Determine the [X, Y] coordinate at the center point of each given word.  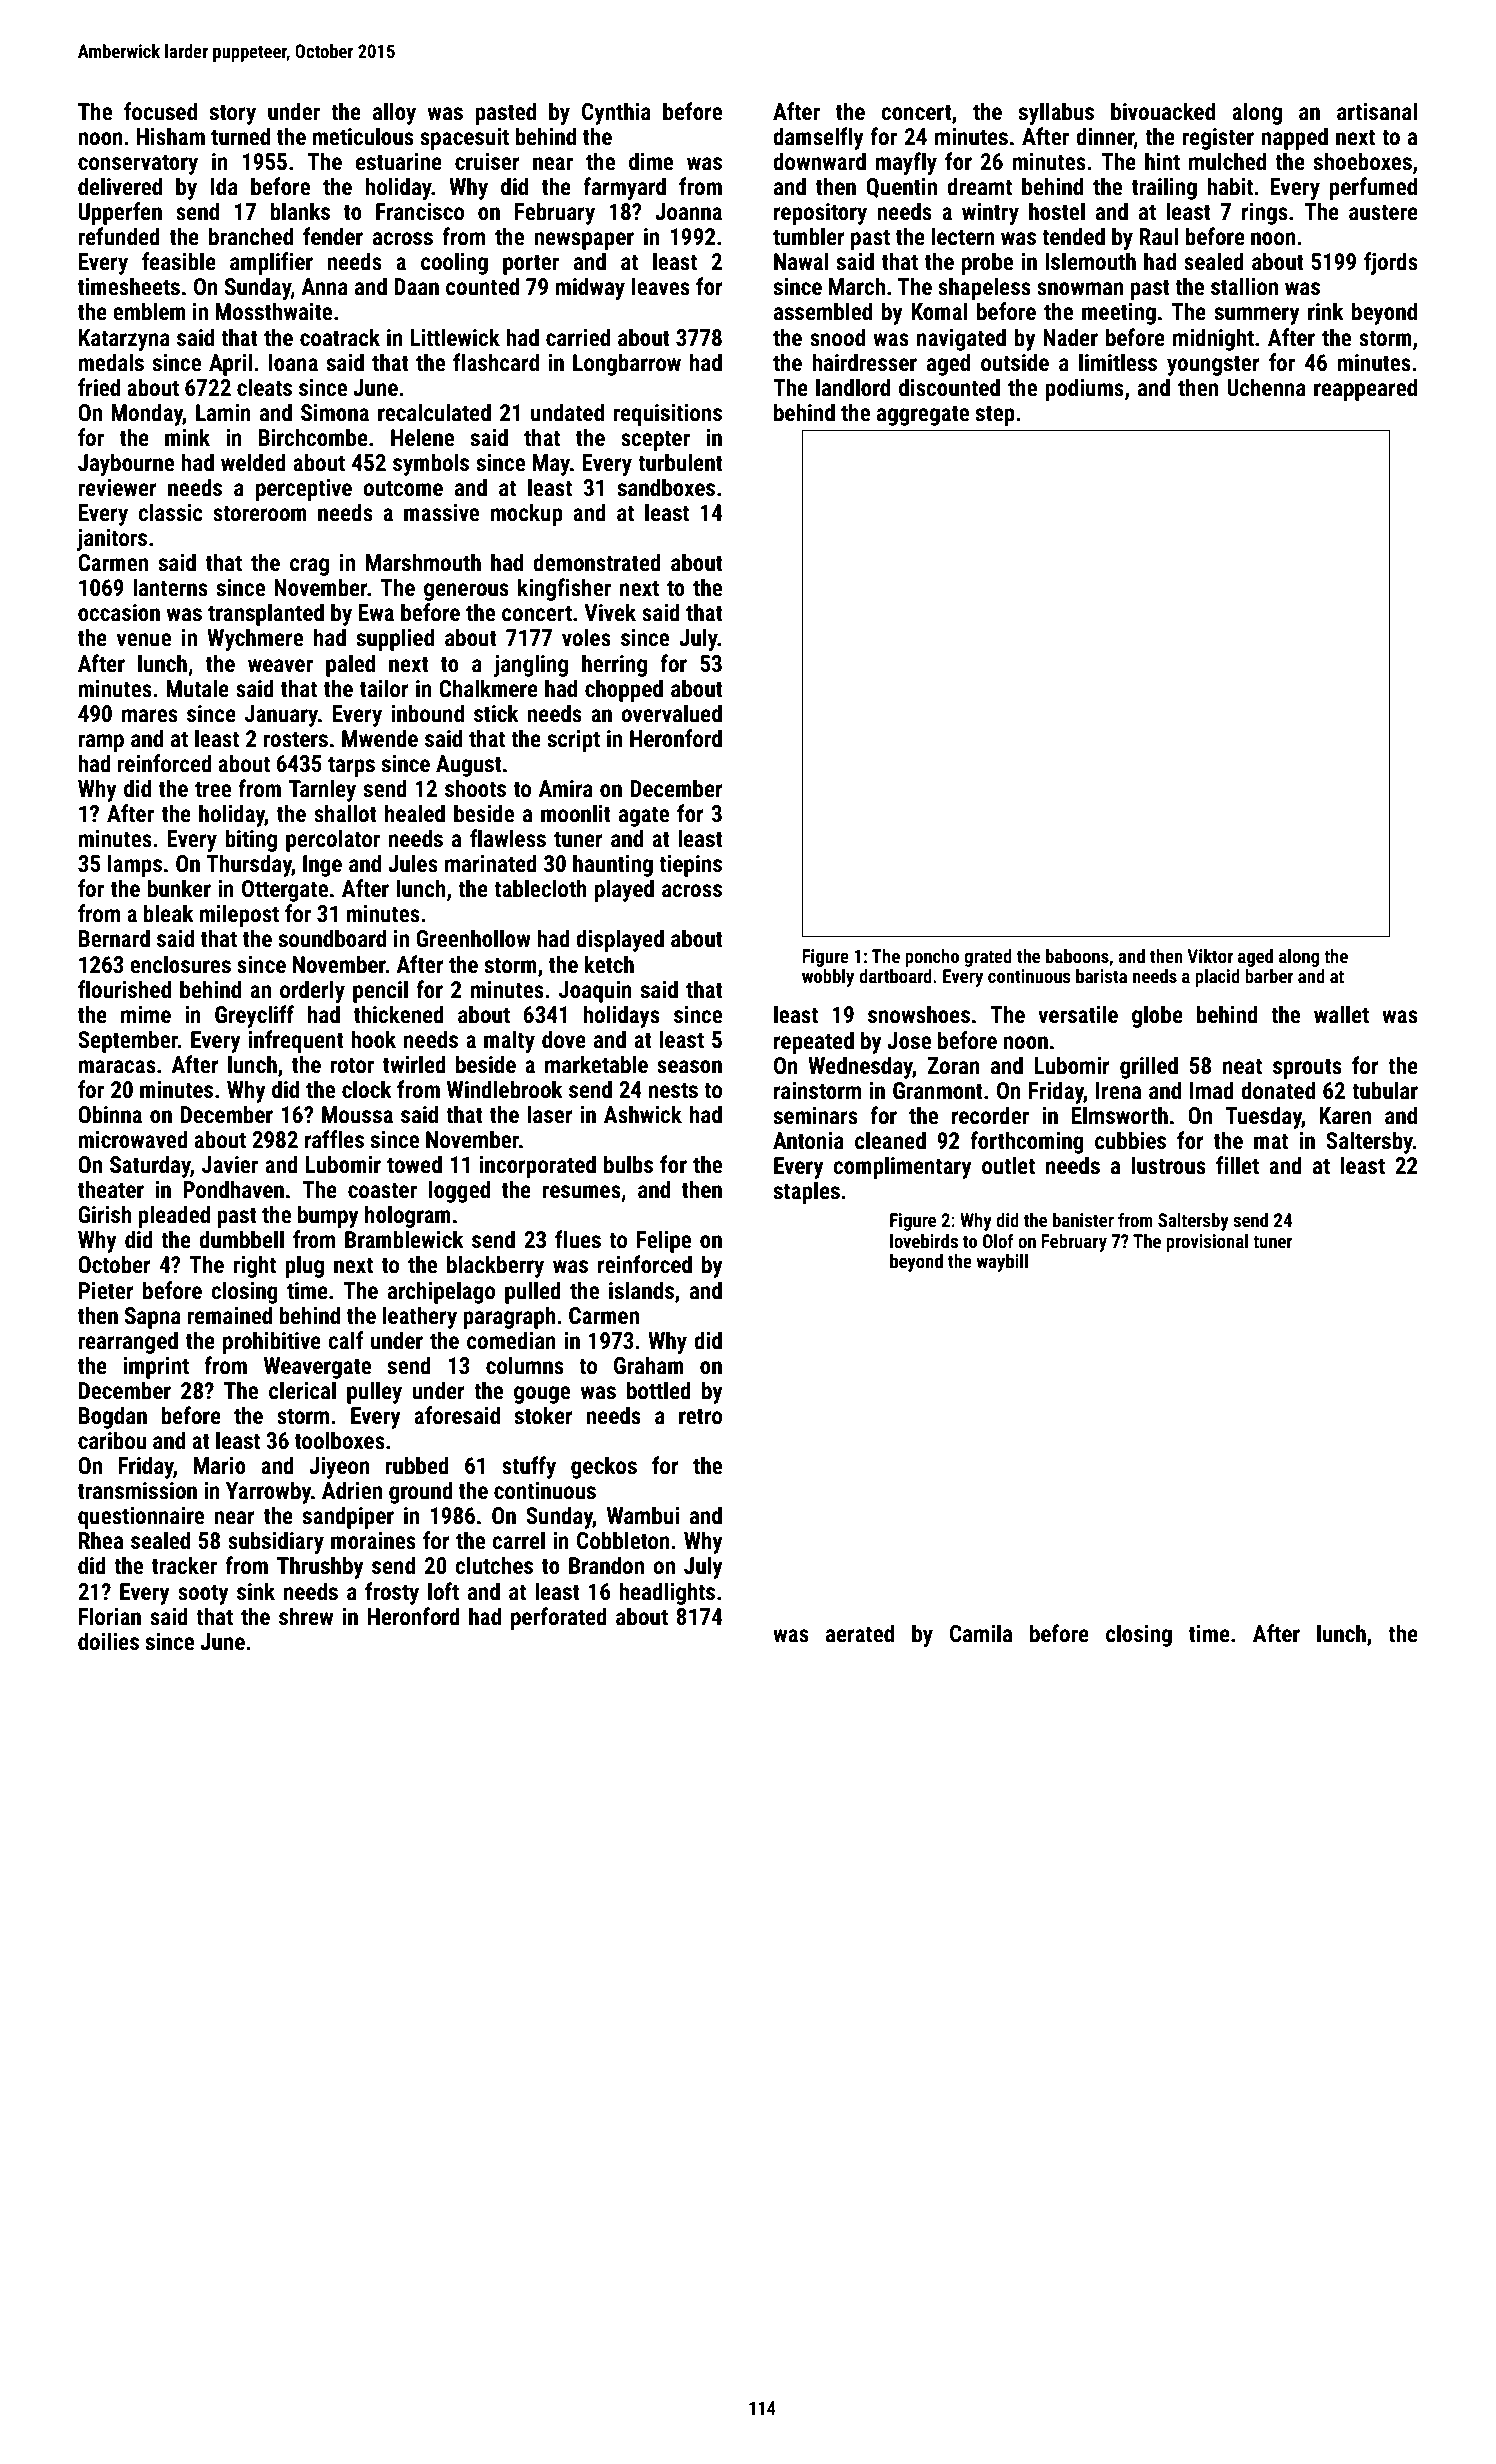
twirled [414, 1064]
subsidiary [276, 1542]
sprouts [1307, 1068]
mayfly [906, 163]
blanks [300, 211]
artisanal [1377, 111]
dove [564, 1039]
